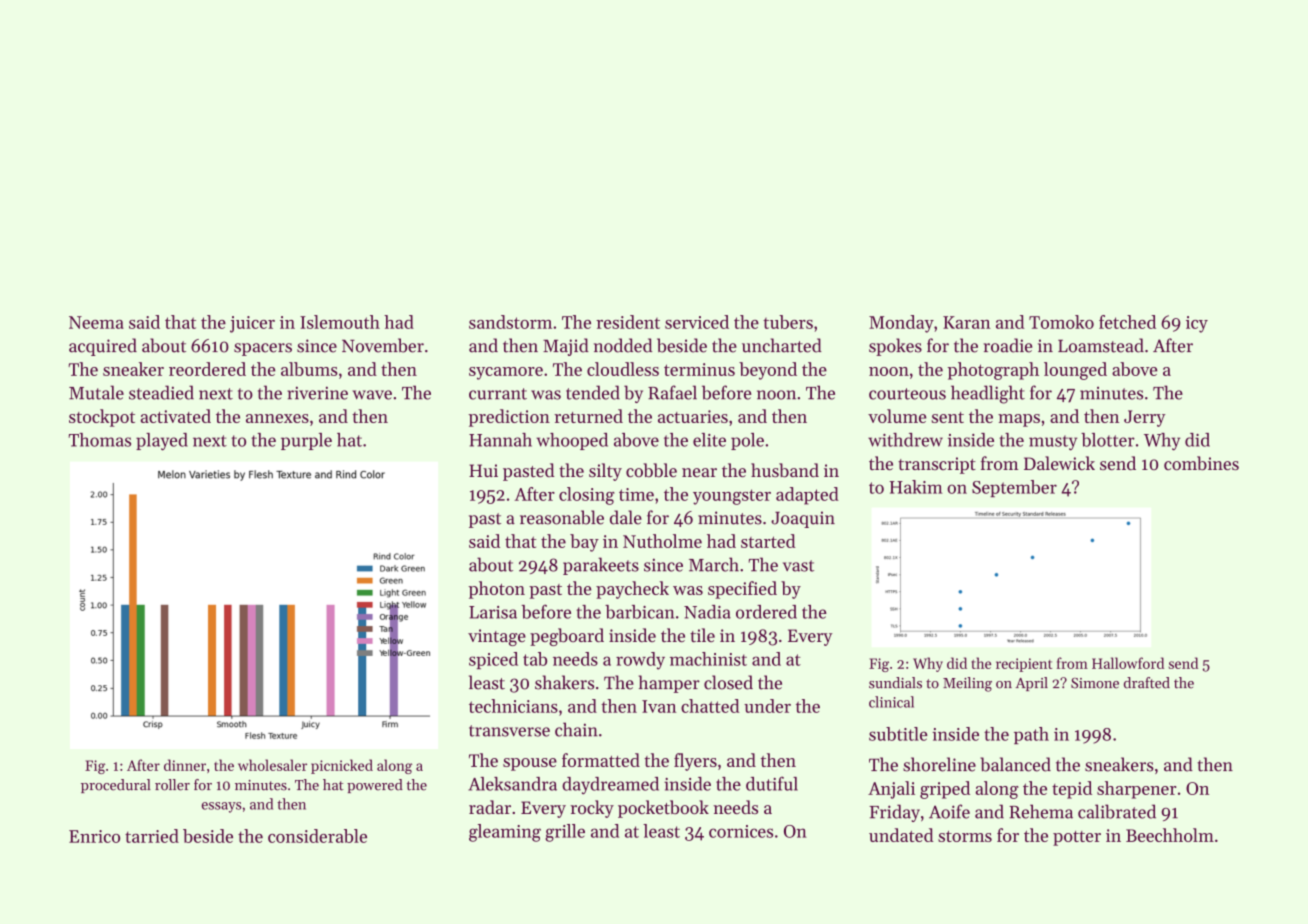 Image resolution: width=1308 pixels, height=924 pixels. I want to click on considerable, so click(317, 836).
